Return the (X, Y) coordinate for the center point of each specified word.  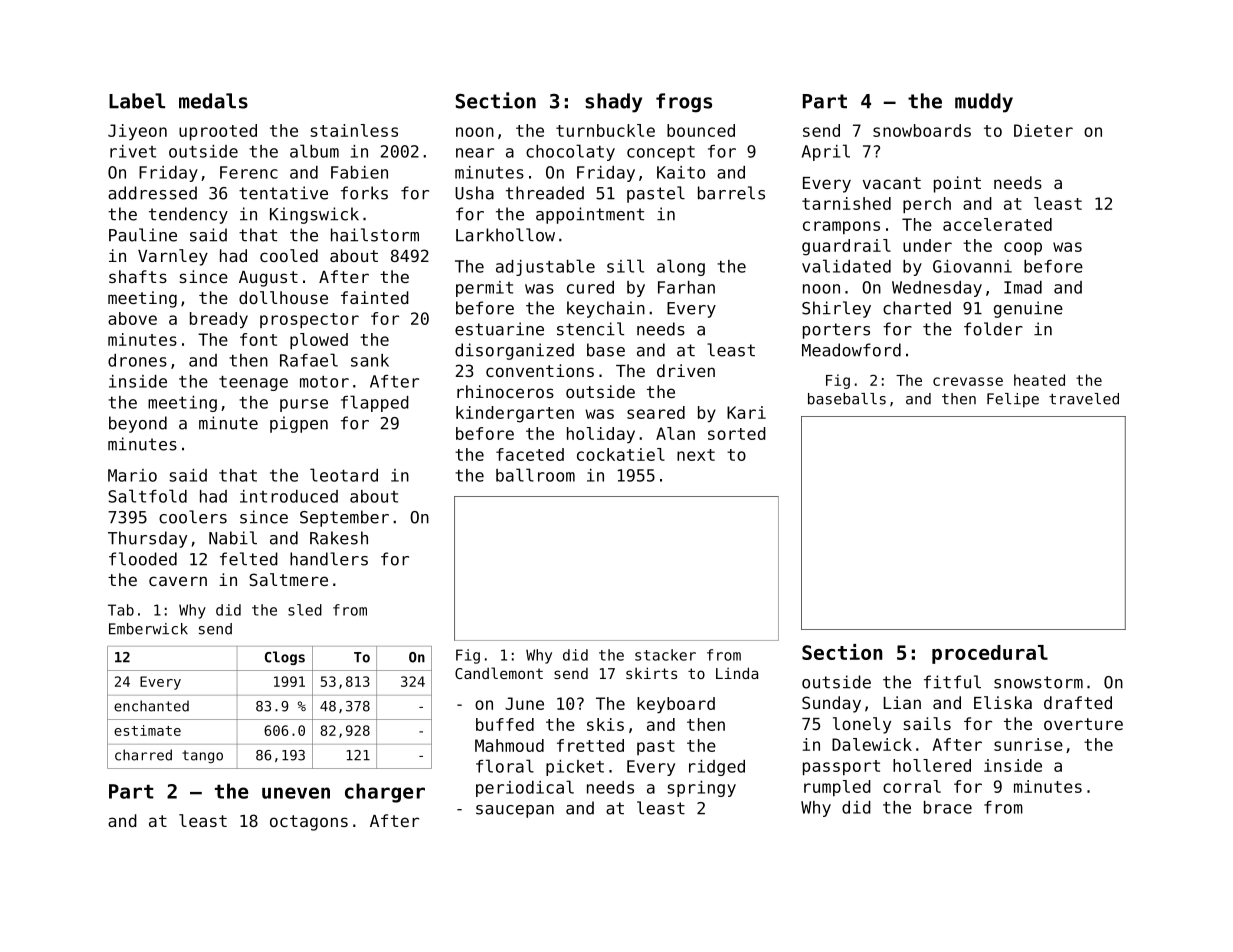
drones (137, 360)
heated (1039, 380)
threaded (545, 193)
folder (993, 329)
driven (686, 370)
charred (143, 755)
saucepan (515, 811)
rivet (133, 151)
